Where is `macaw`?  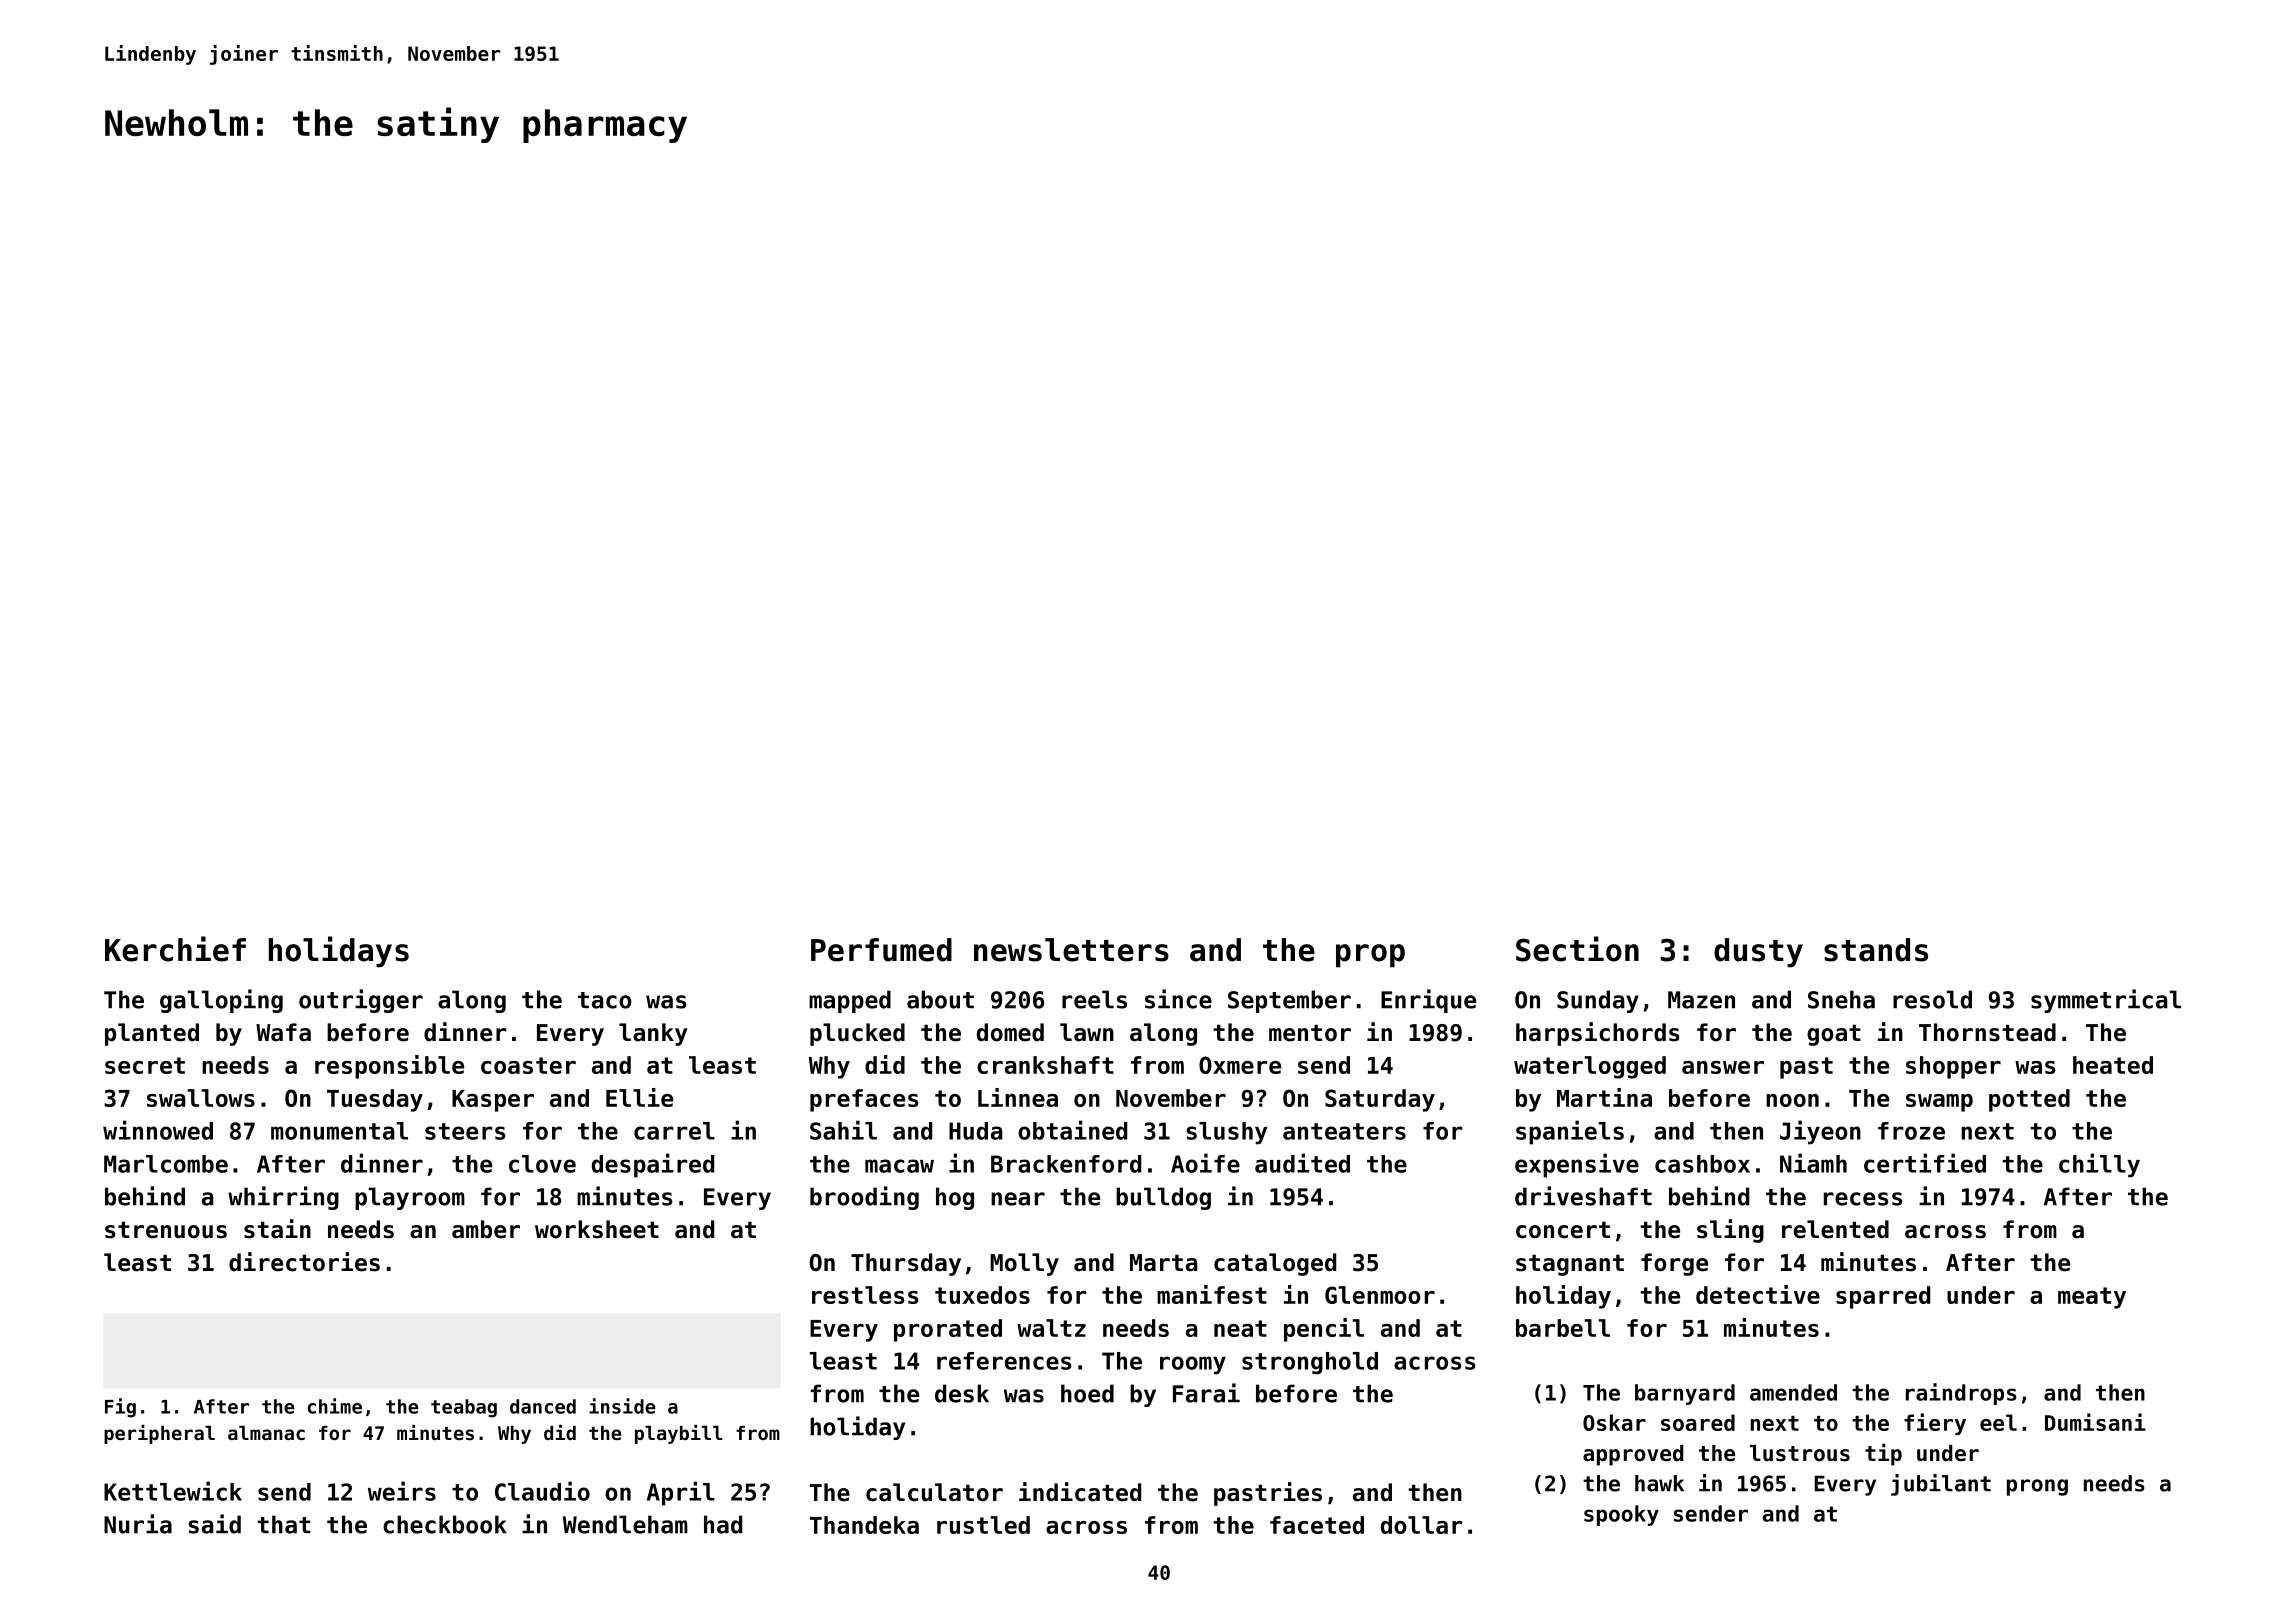
macaw is located at coordinates (899, 1166).
